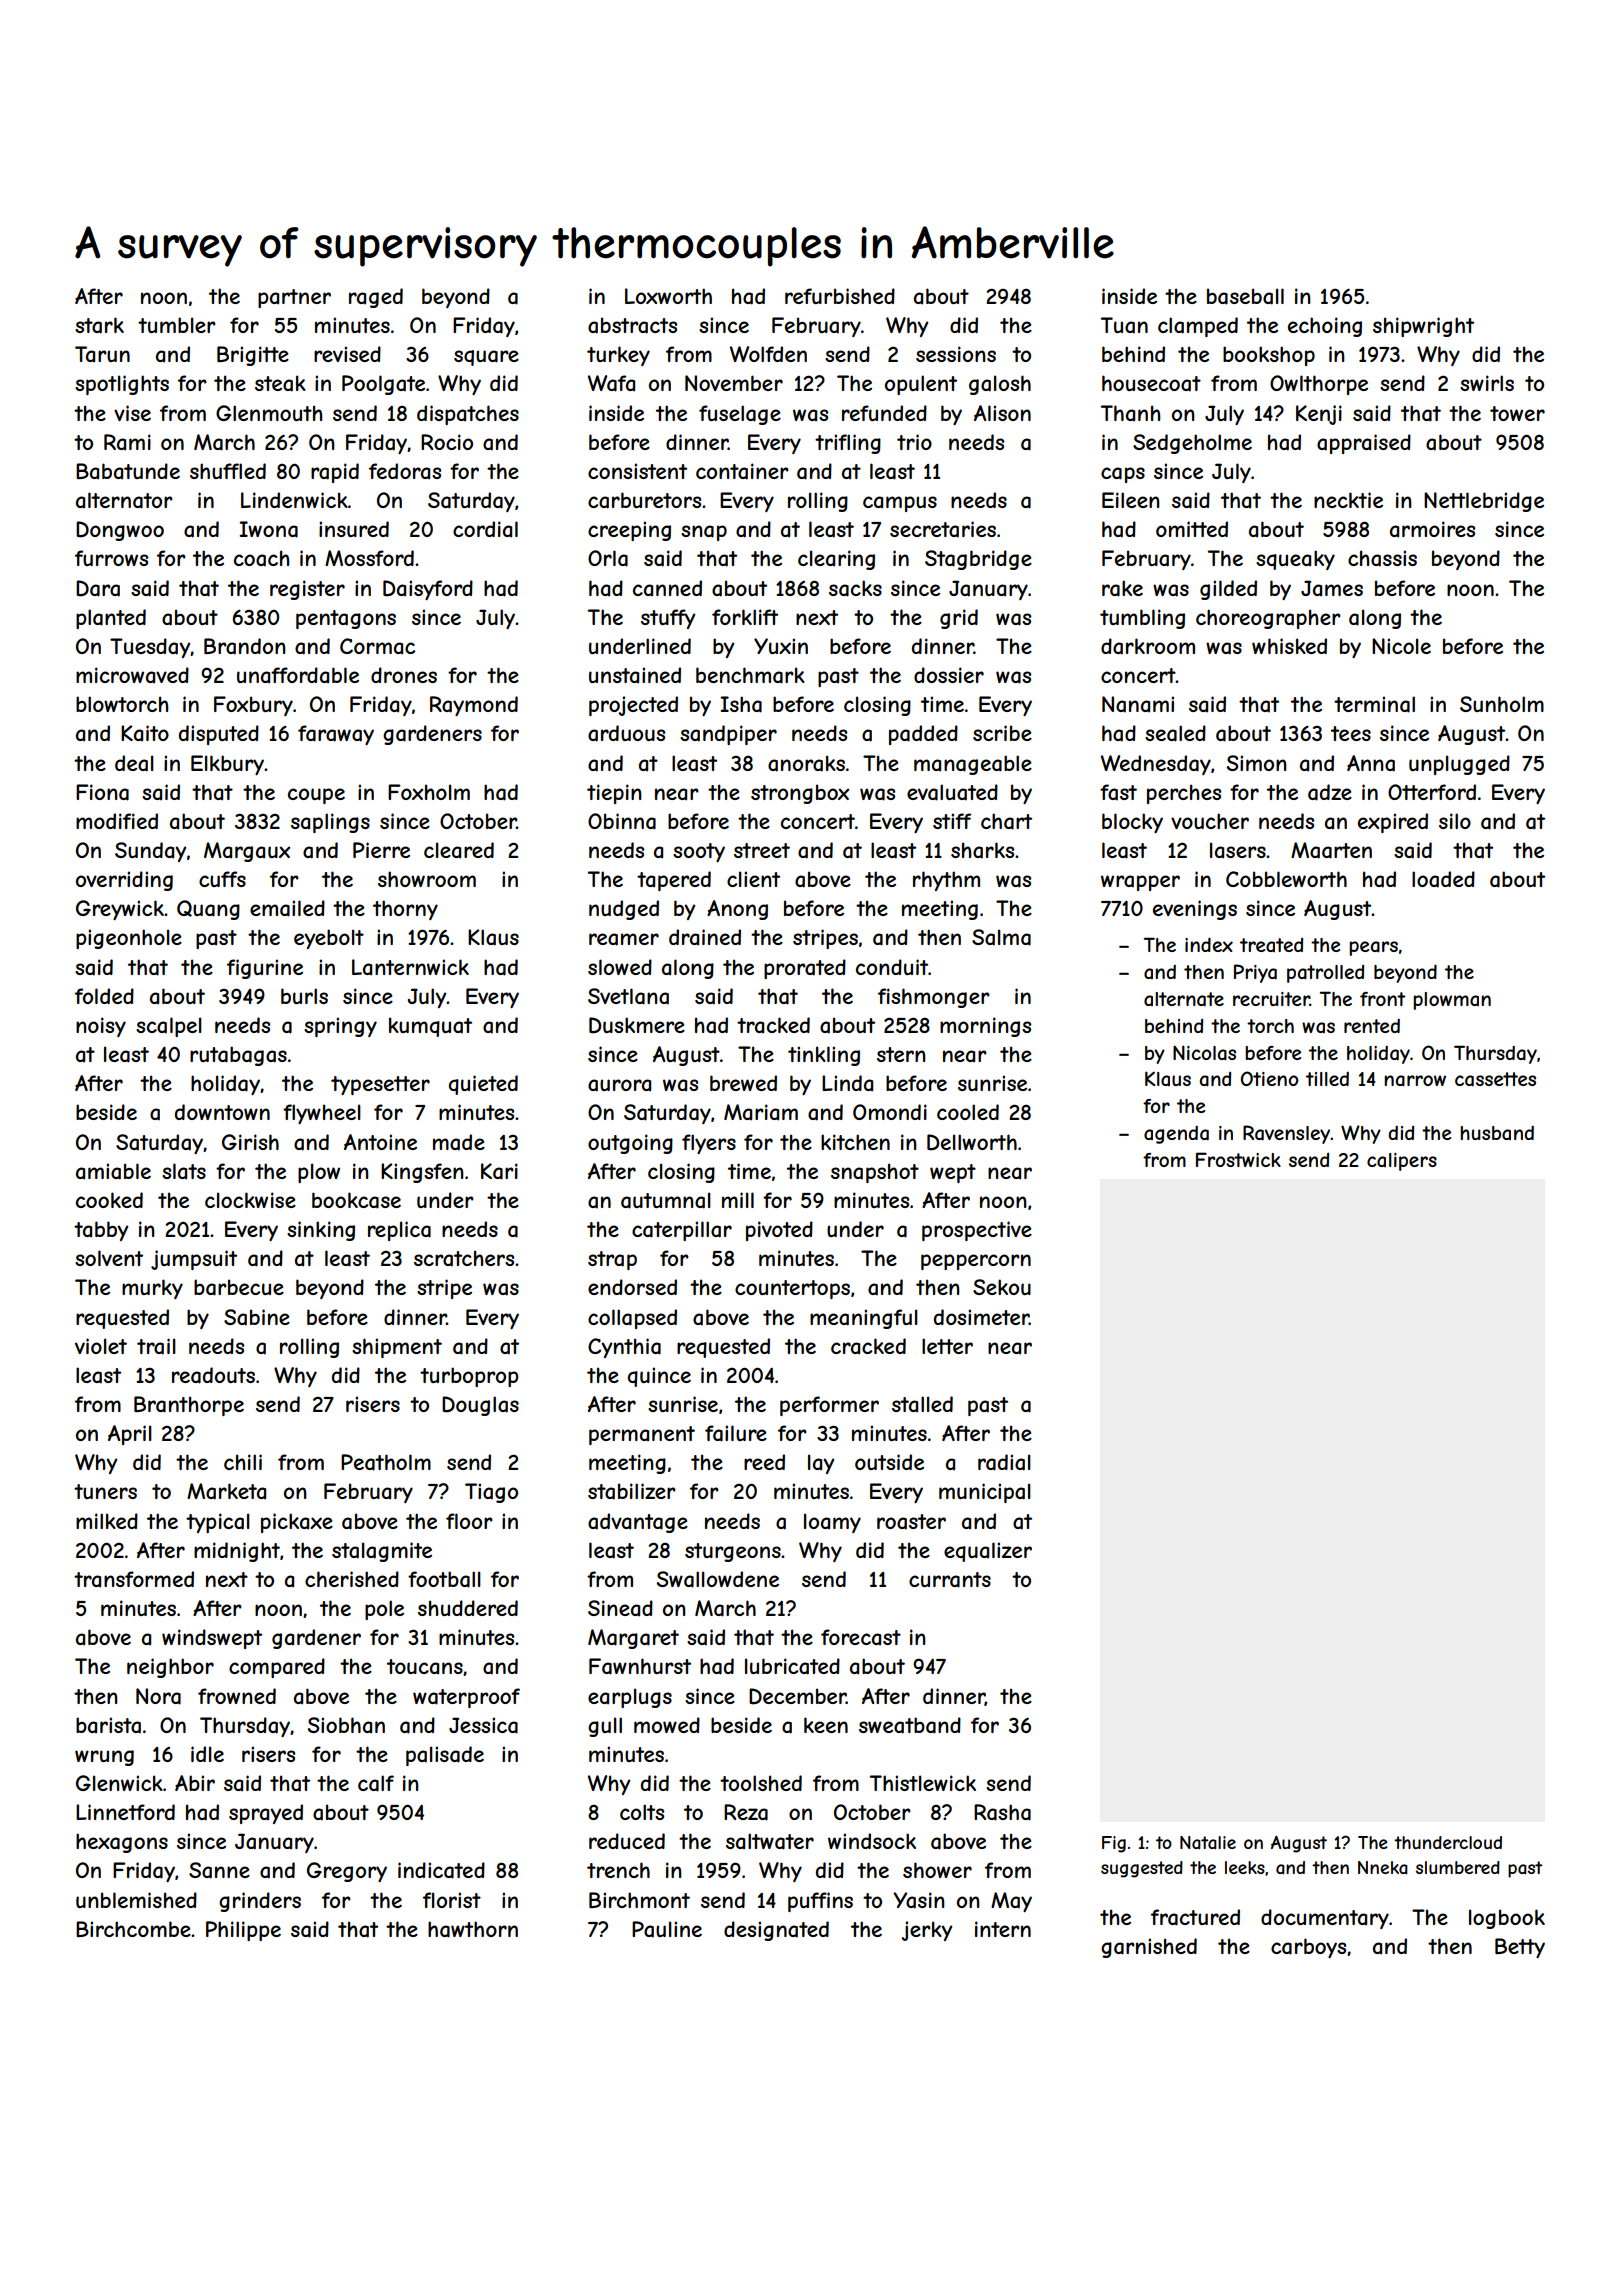 The image size is (1620, 2292). What do you see at coordinates (117, 821) in the screenshot?
I see `modified` at bounding box center [117, 821].
